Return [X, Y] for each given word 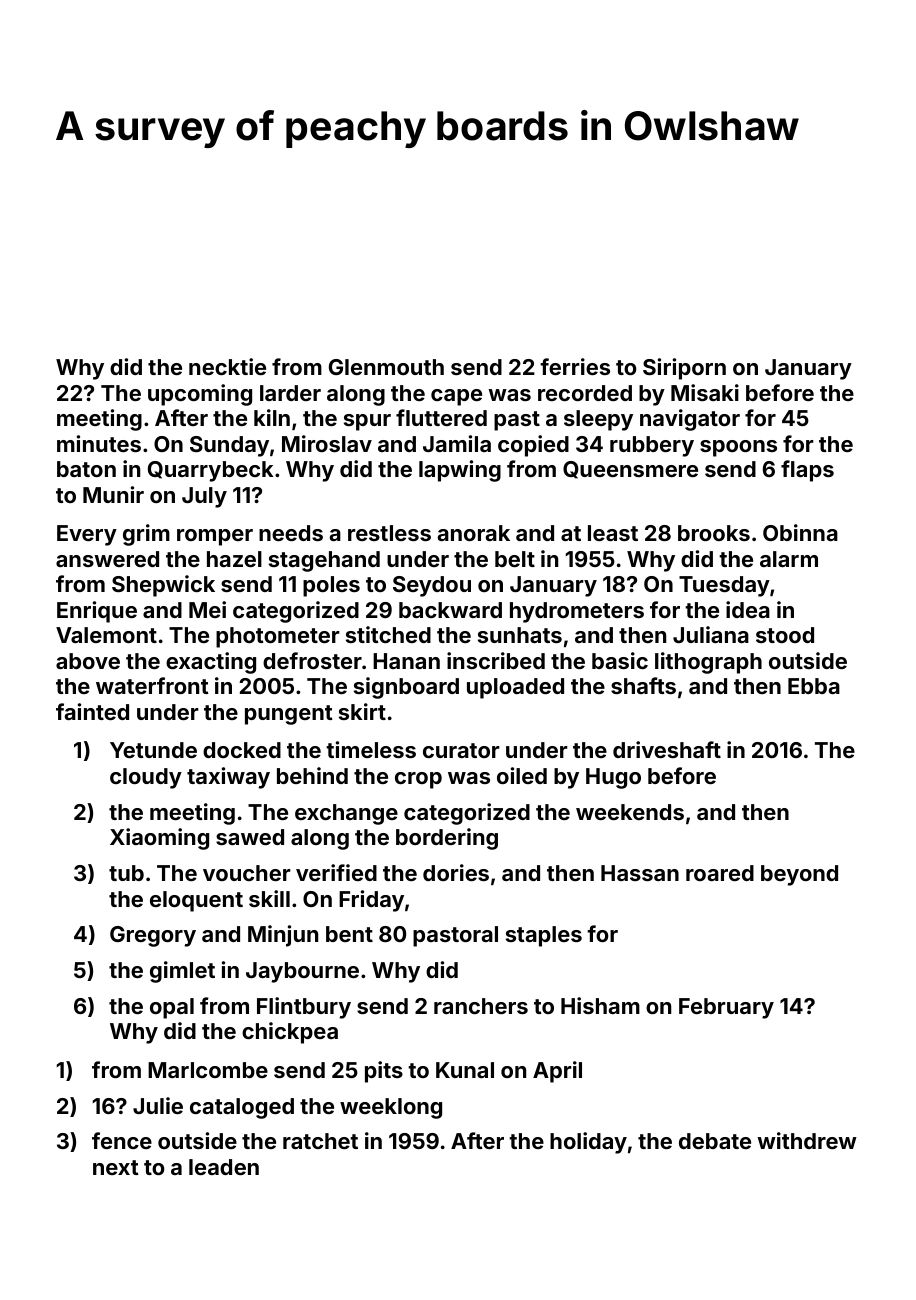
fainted [92, 711]
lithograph [708, 663]
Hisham [600, 1005]
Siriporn [684, 369]
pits [384, 1072]
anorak [473, 533]
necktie [227, 366]
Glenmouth [386, 367]
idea [748, 609]
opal [172, 1008]
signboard [406, 688]
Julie [158, 1105]
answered [107, 559]
